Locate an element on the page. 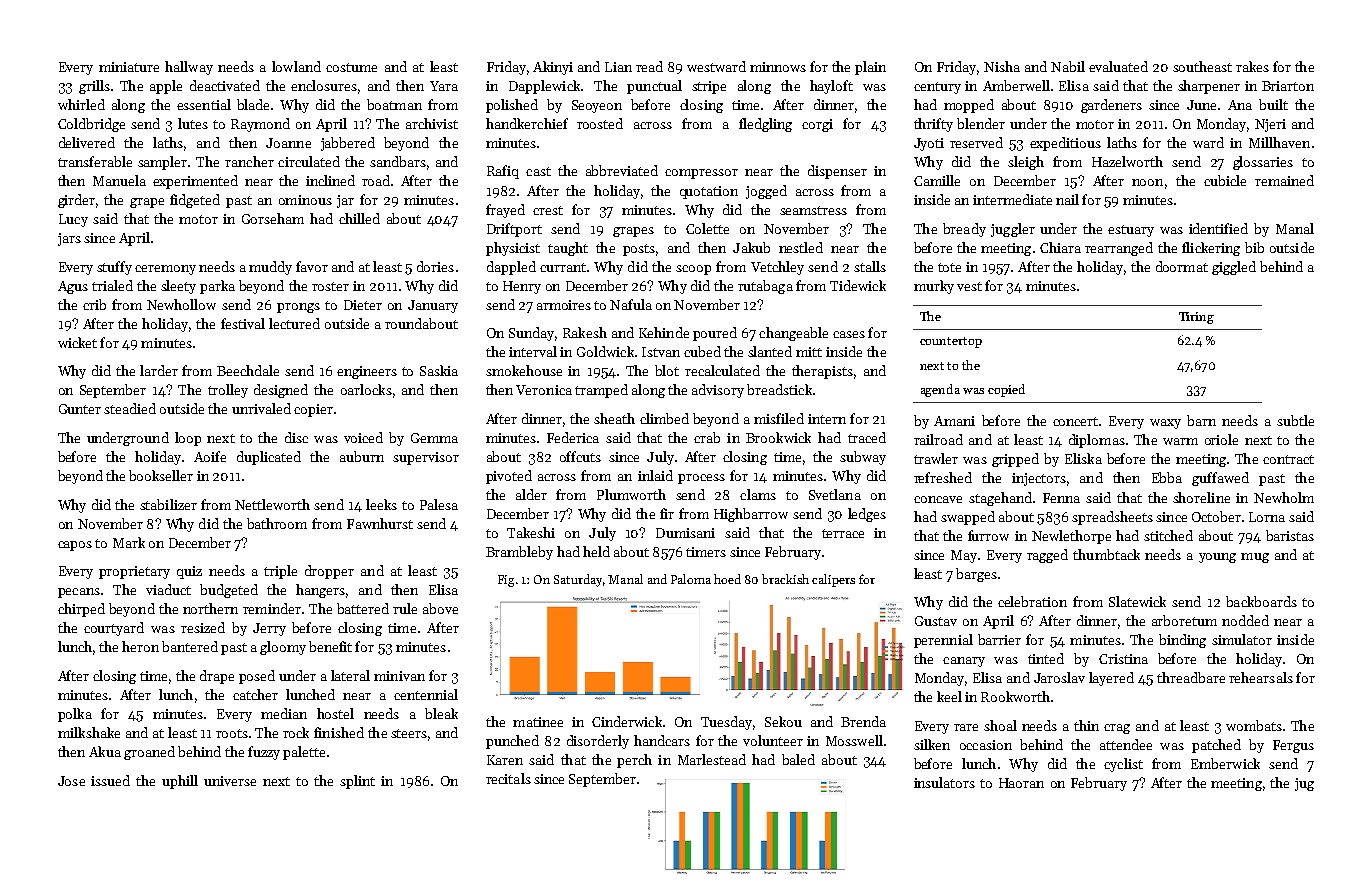  Kehinde is located at coordinates (664, 332).
